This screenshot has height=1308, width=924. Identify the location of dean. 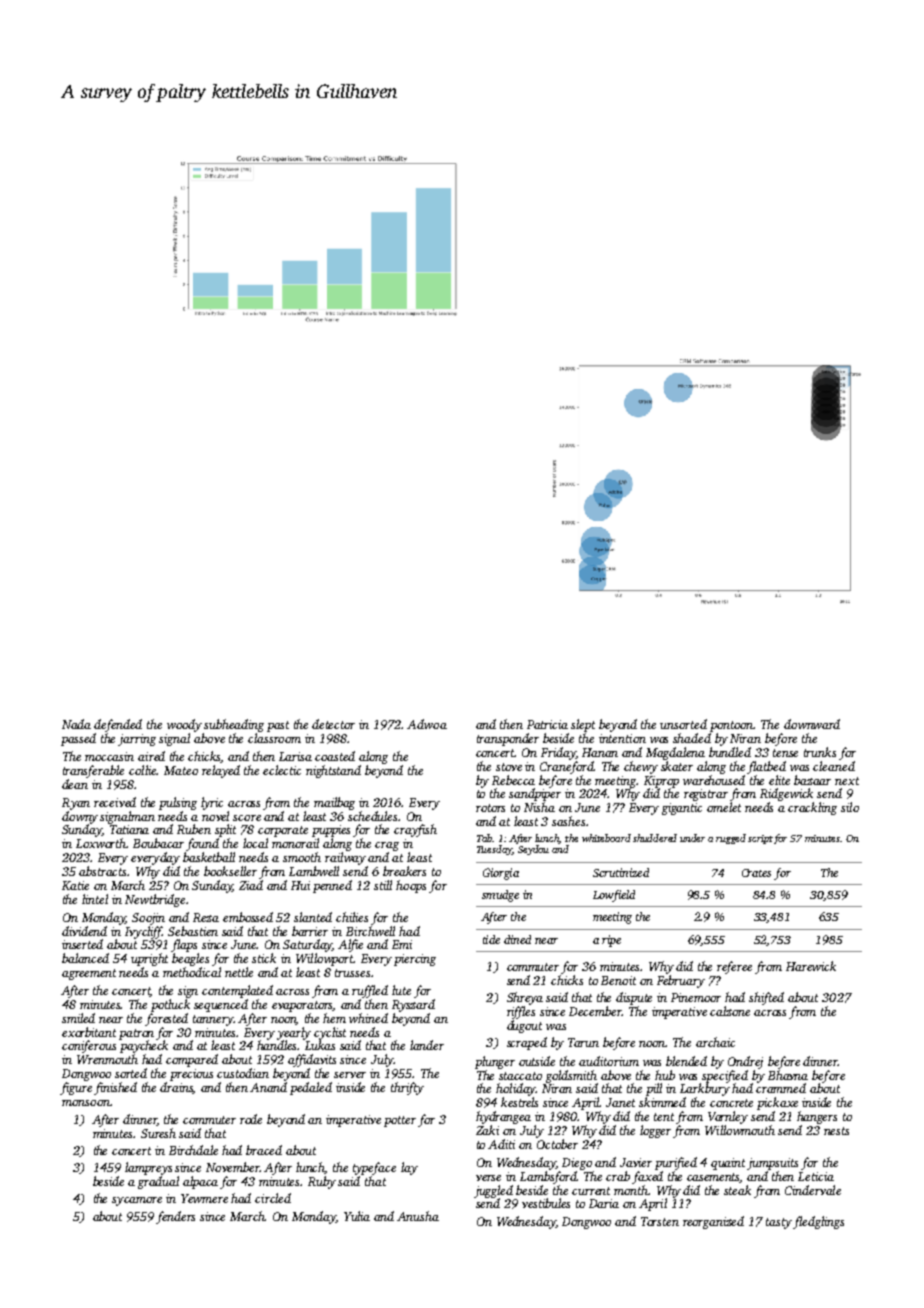
(75, 784).
